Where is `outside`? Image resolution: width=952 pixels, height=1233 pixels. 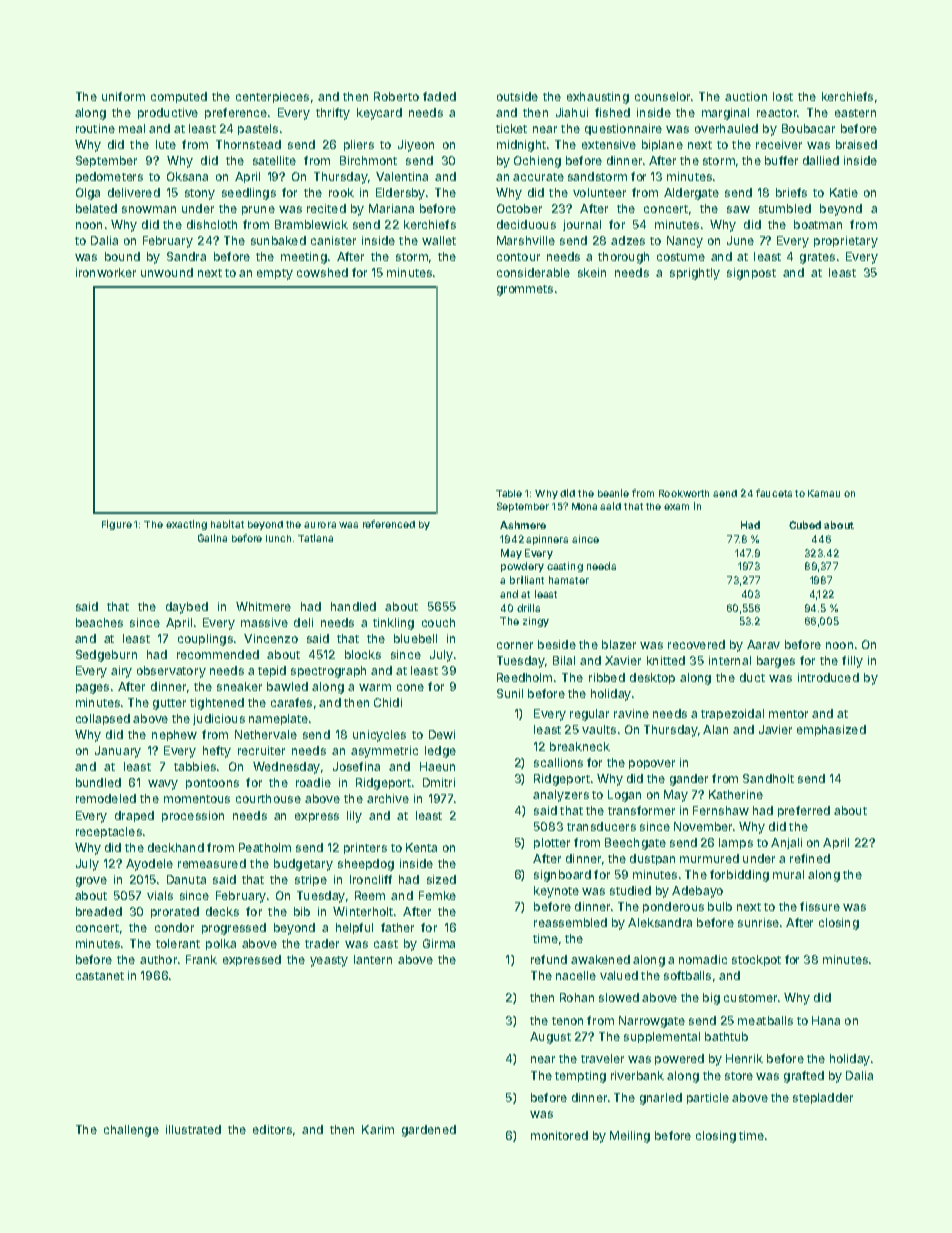
outside is located at coordinates (517, 96).
